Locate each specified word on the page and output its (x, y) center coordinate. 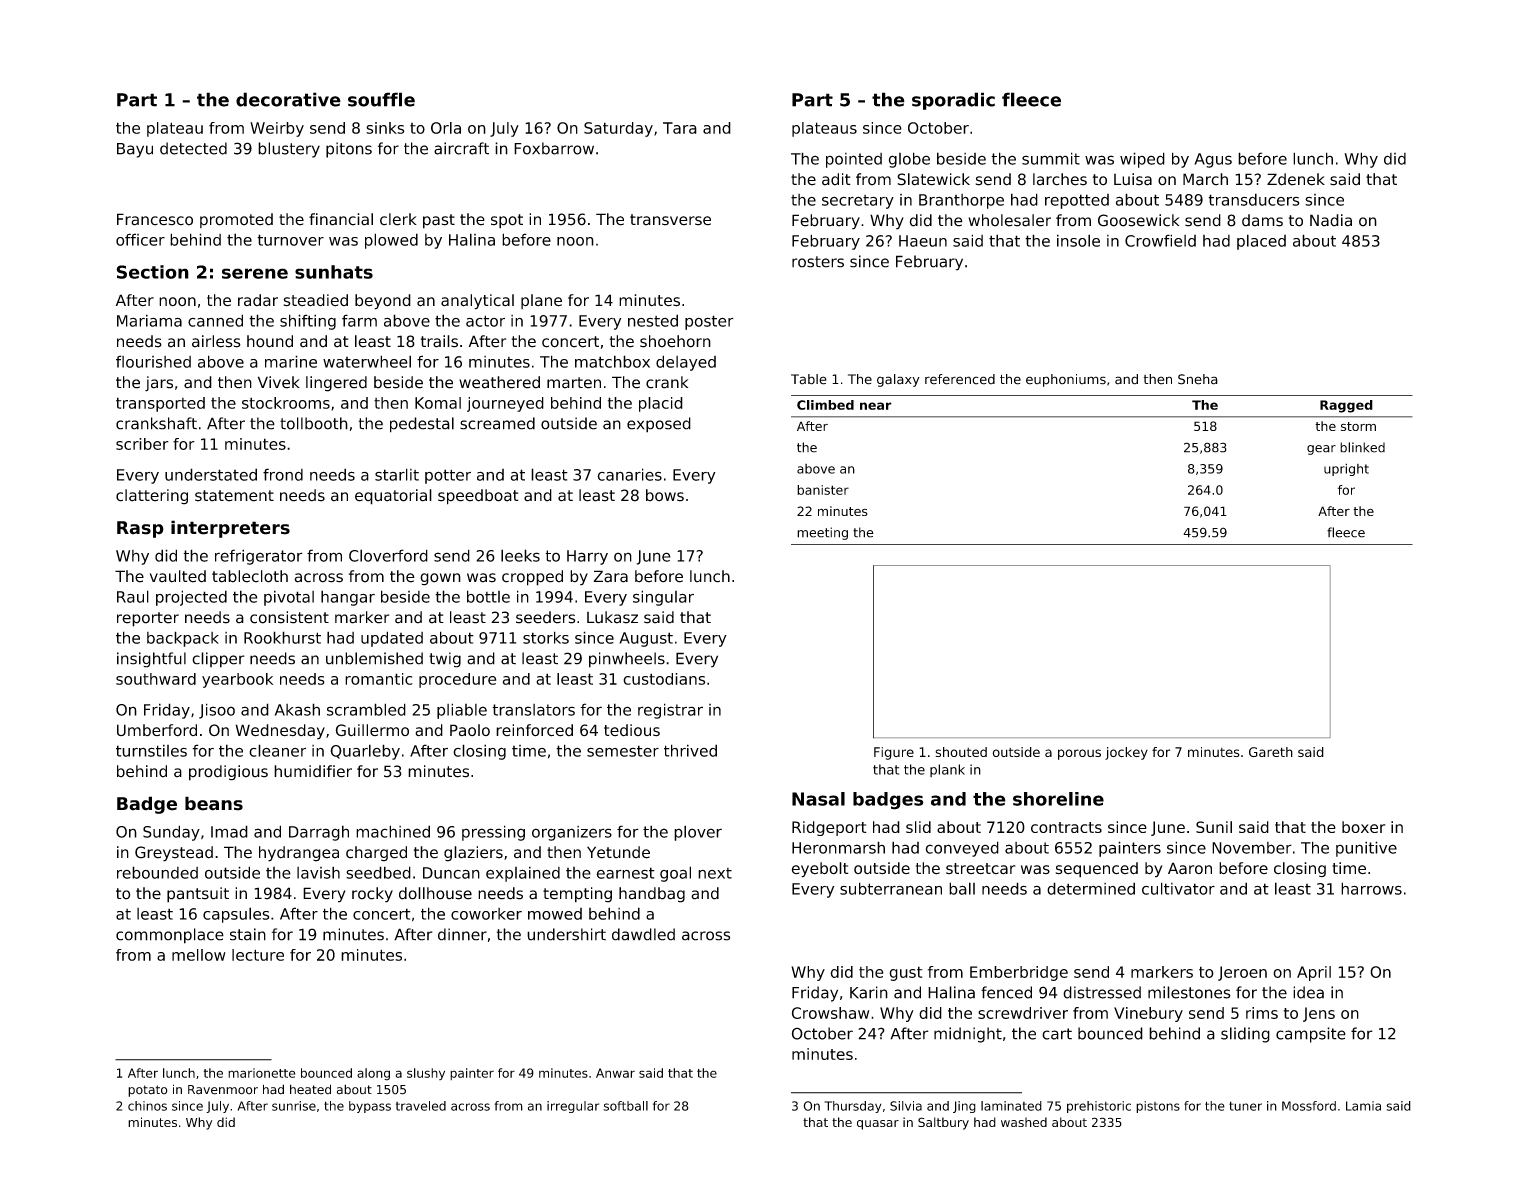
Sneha (1198, 379)
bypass (370, 1107)
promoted (236, 220)
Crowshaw (830, 1013)
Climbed (825, 405)
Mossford (1309, 1106)
